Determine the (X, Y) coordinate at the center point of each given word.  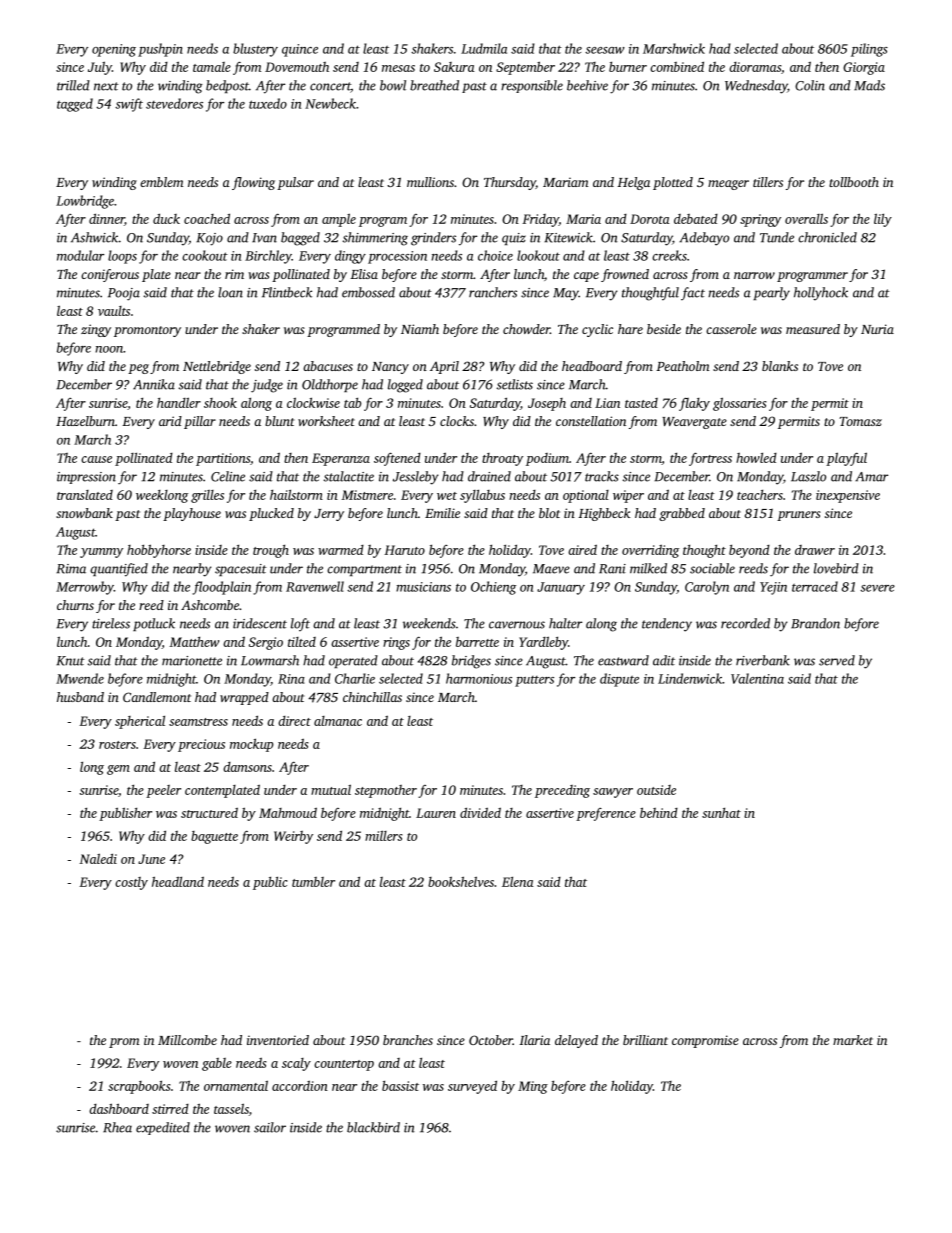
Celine (228, 476)
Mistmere (367, 495)
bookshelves (461, 881)
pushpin (160, 50)
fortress (710, 459)
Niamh (420, 329)
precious (201, 745)
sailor (270, 1127)
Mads (869, 85)
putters (534, 681)
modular (80, 255)
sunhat (721, 813)
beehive (587, 85)
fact (693, 293)
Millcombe (187, 1040)
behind (659, 812)
